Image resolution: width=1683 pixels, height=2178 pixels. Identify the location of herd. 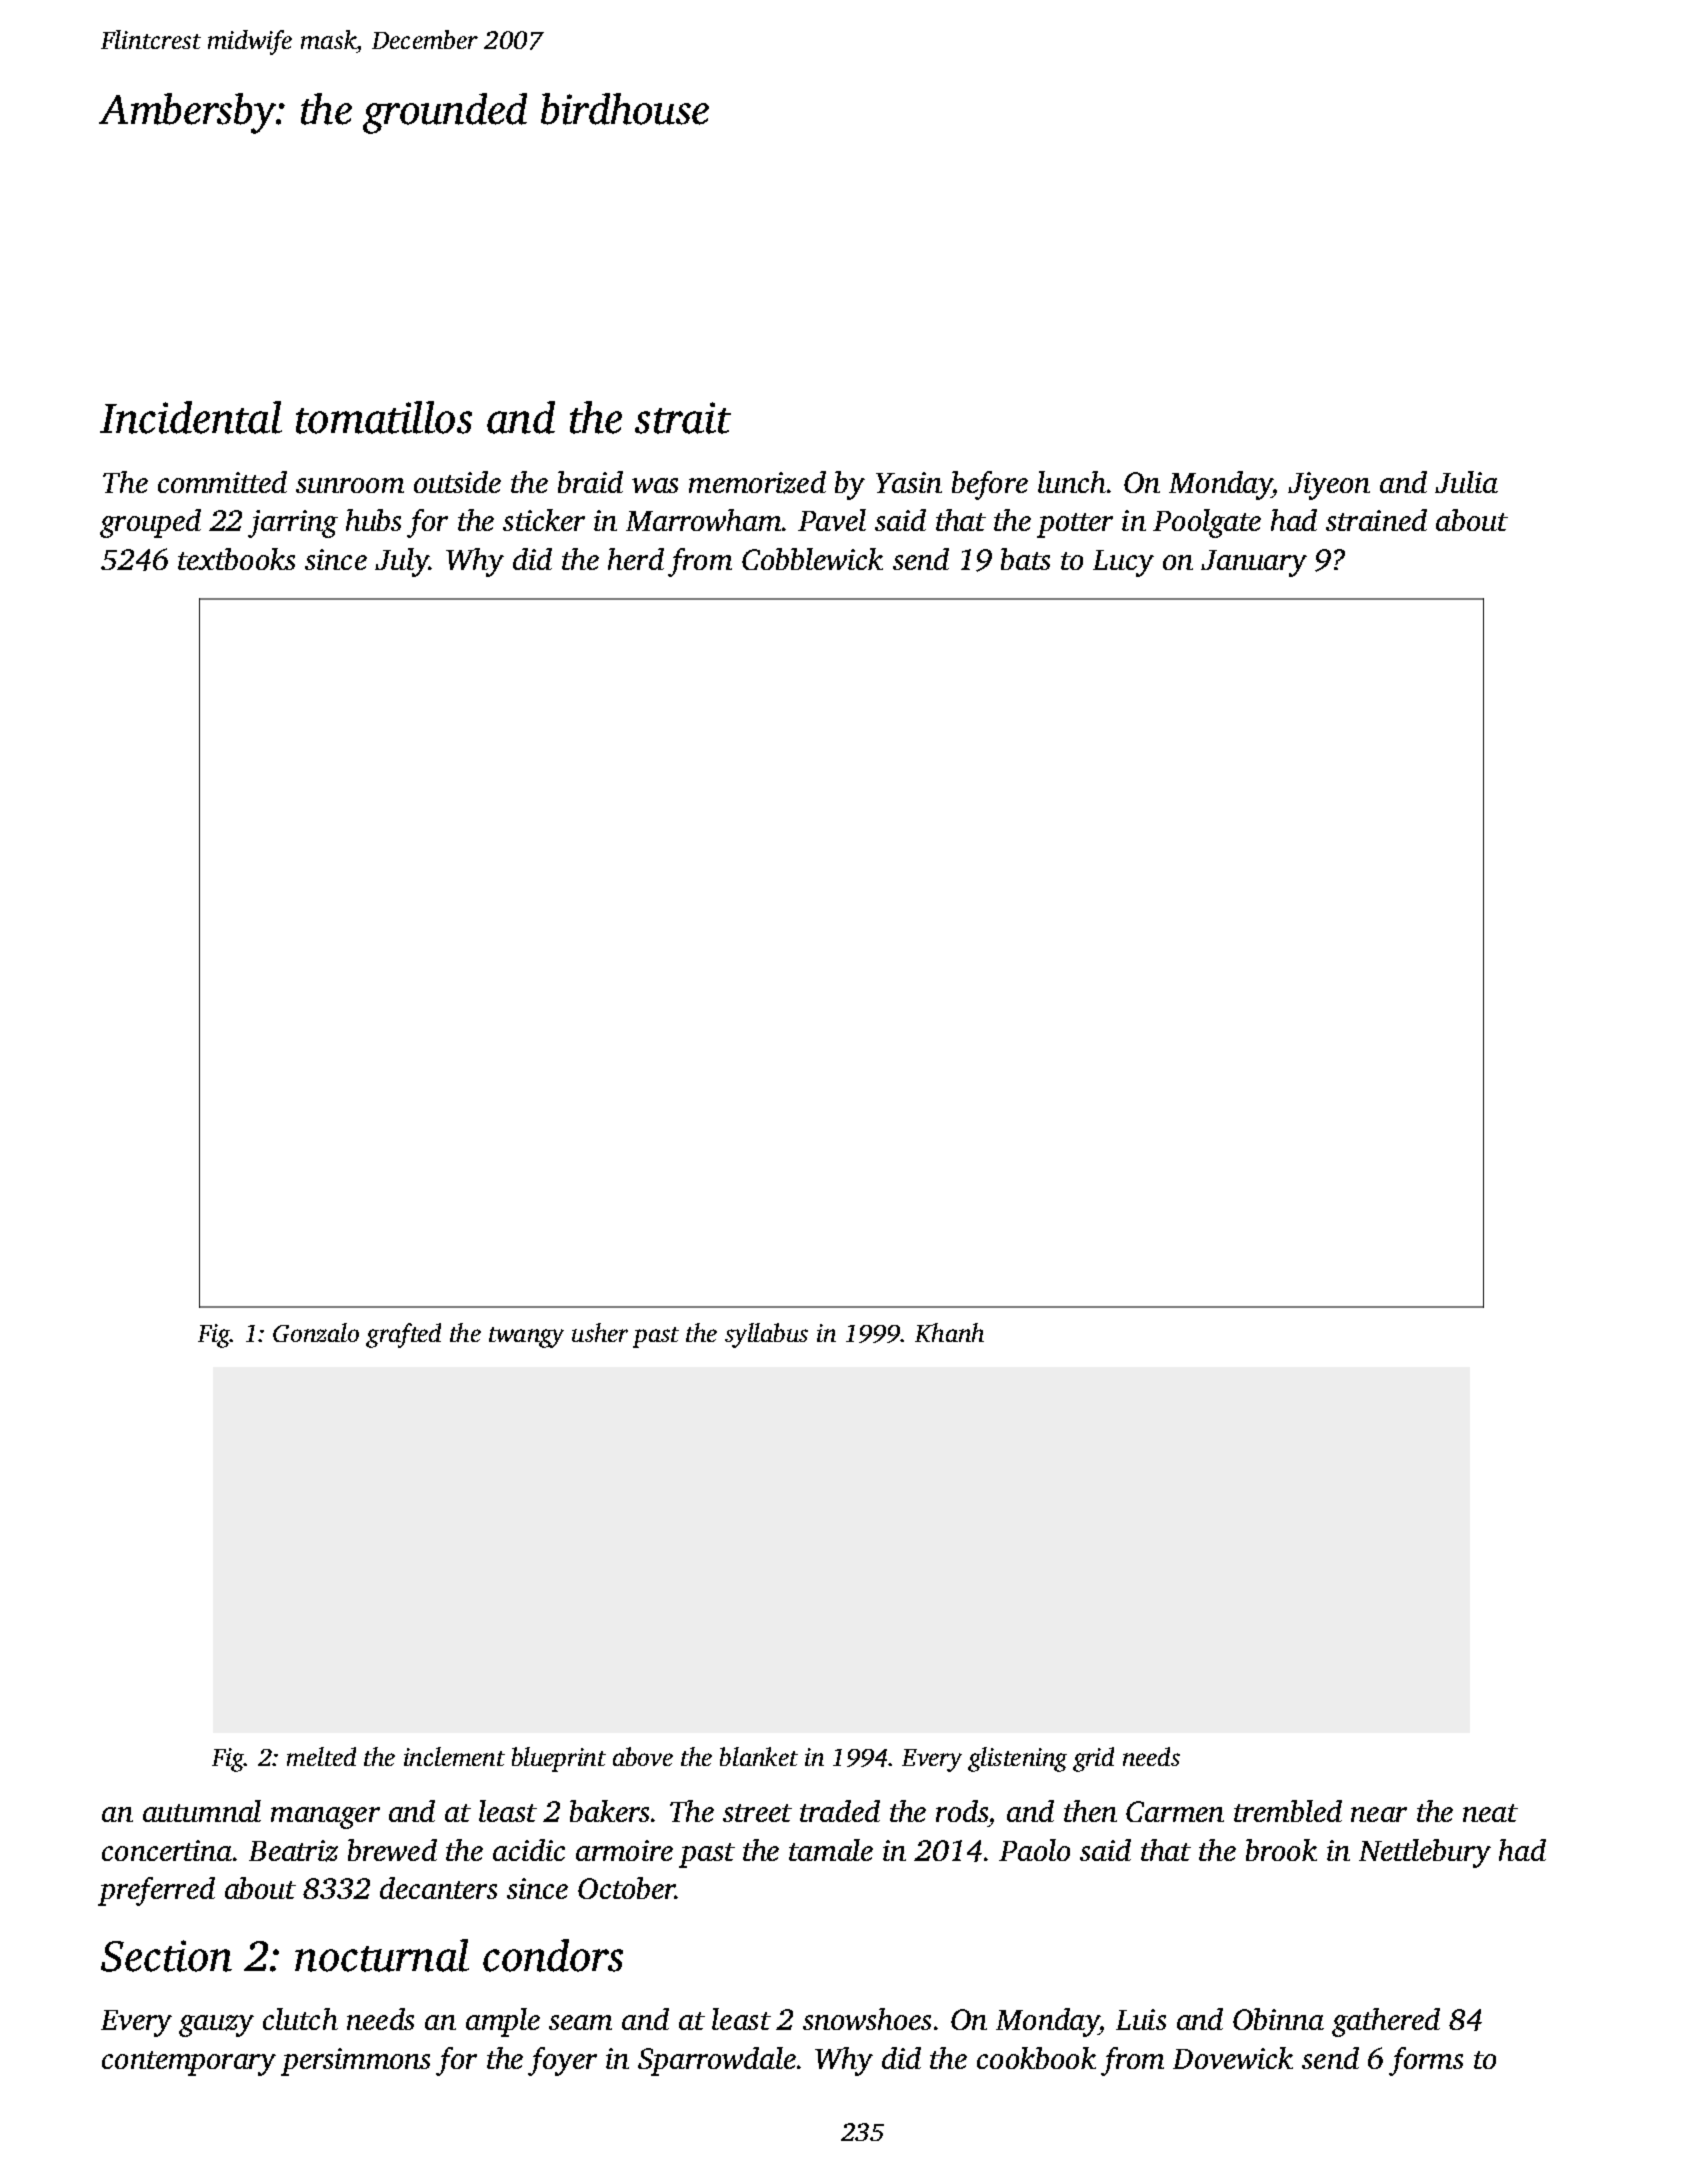
(636, 559).
